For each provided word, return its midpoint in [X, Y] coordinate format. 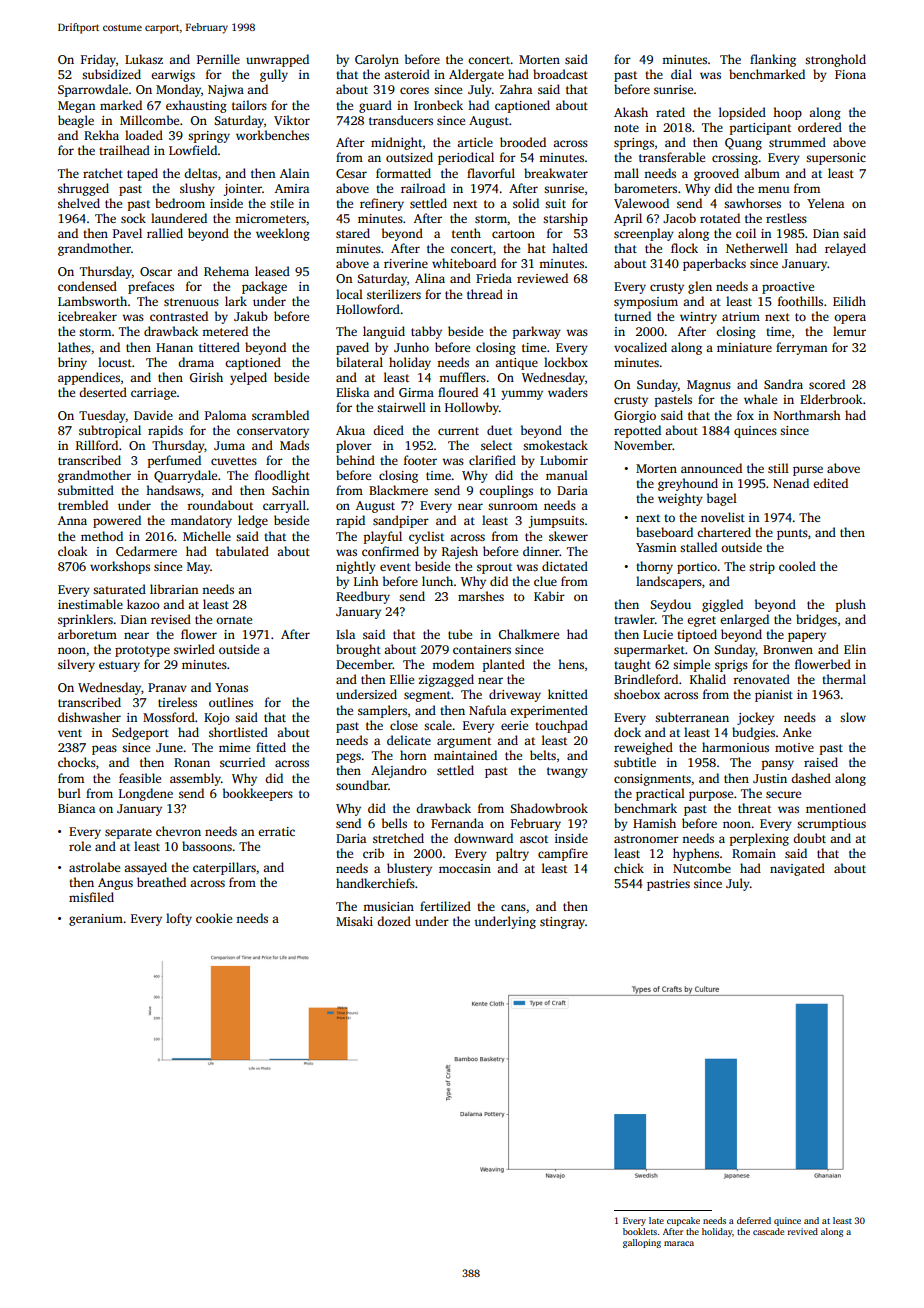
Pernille [218, 59]
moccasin [465, 868]
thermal [844, 679]
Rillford [97, 445]
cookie [214, 918]
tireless [177, 702]
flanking [773, 60]
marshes [481, 596]
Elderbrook [831, 399]
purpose [711, 796]
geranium [96, 920]
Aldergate [476, 75]
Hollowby [472, 408]
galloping [642, 1243]
